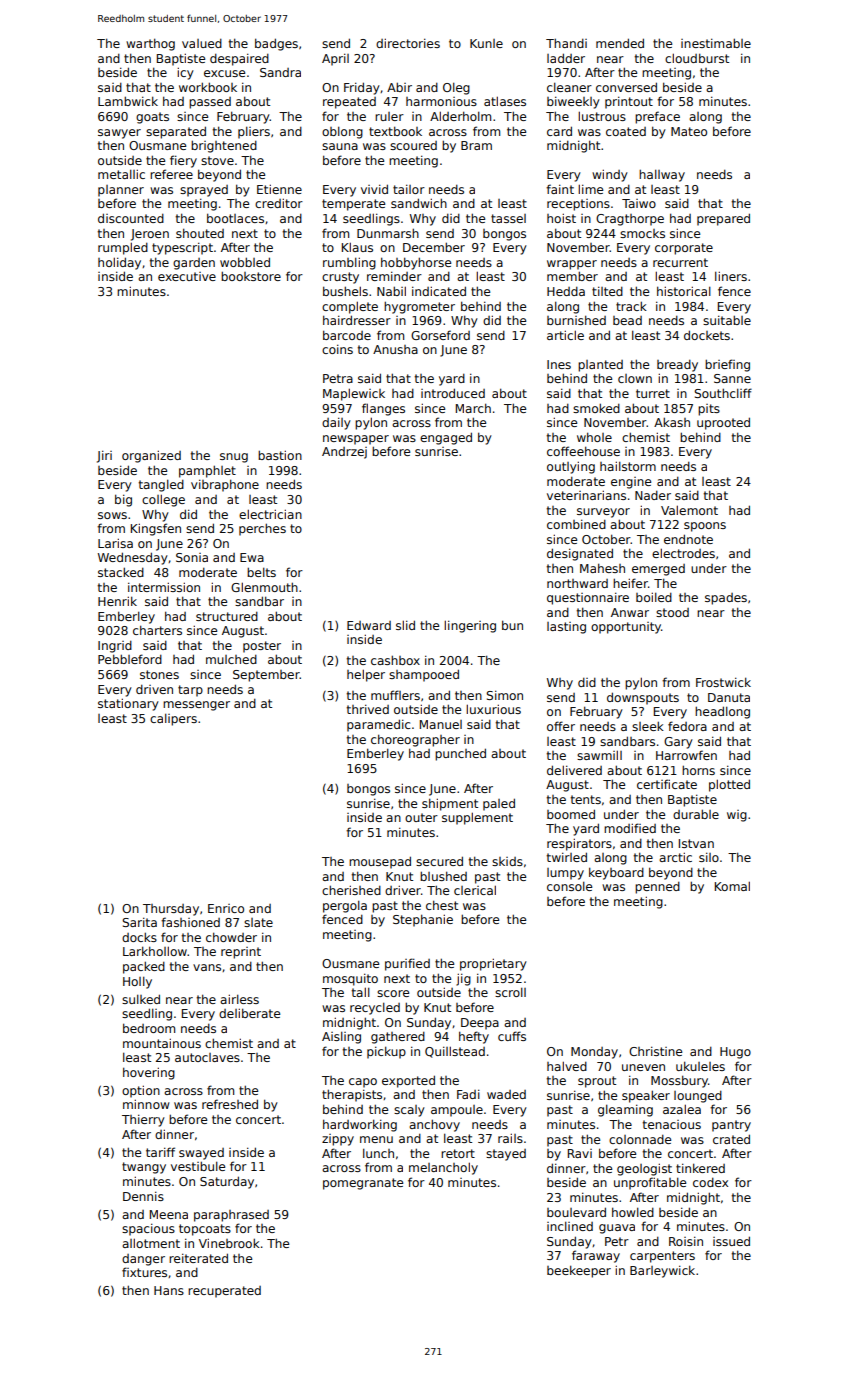 This screenshot has width=849, height=1400. I want to click on warthog, so click(150, 44).
